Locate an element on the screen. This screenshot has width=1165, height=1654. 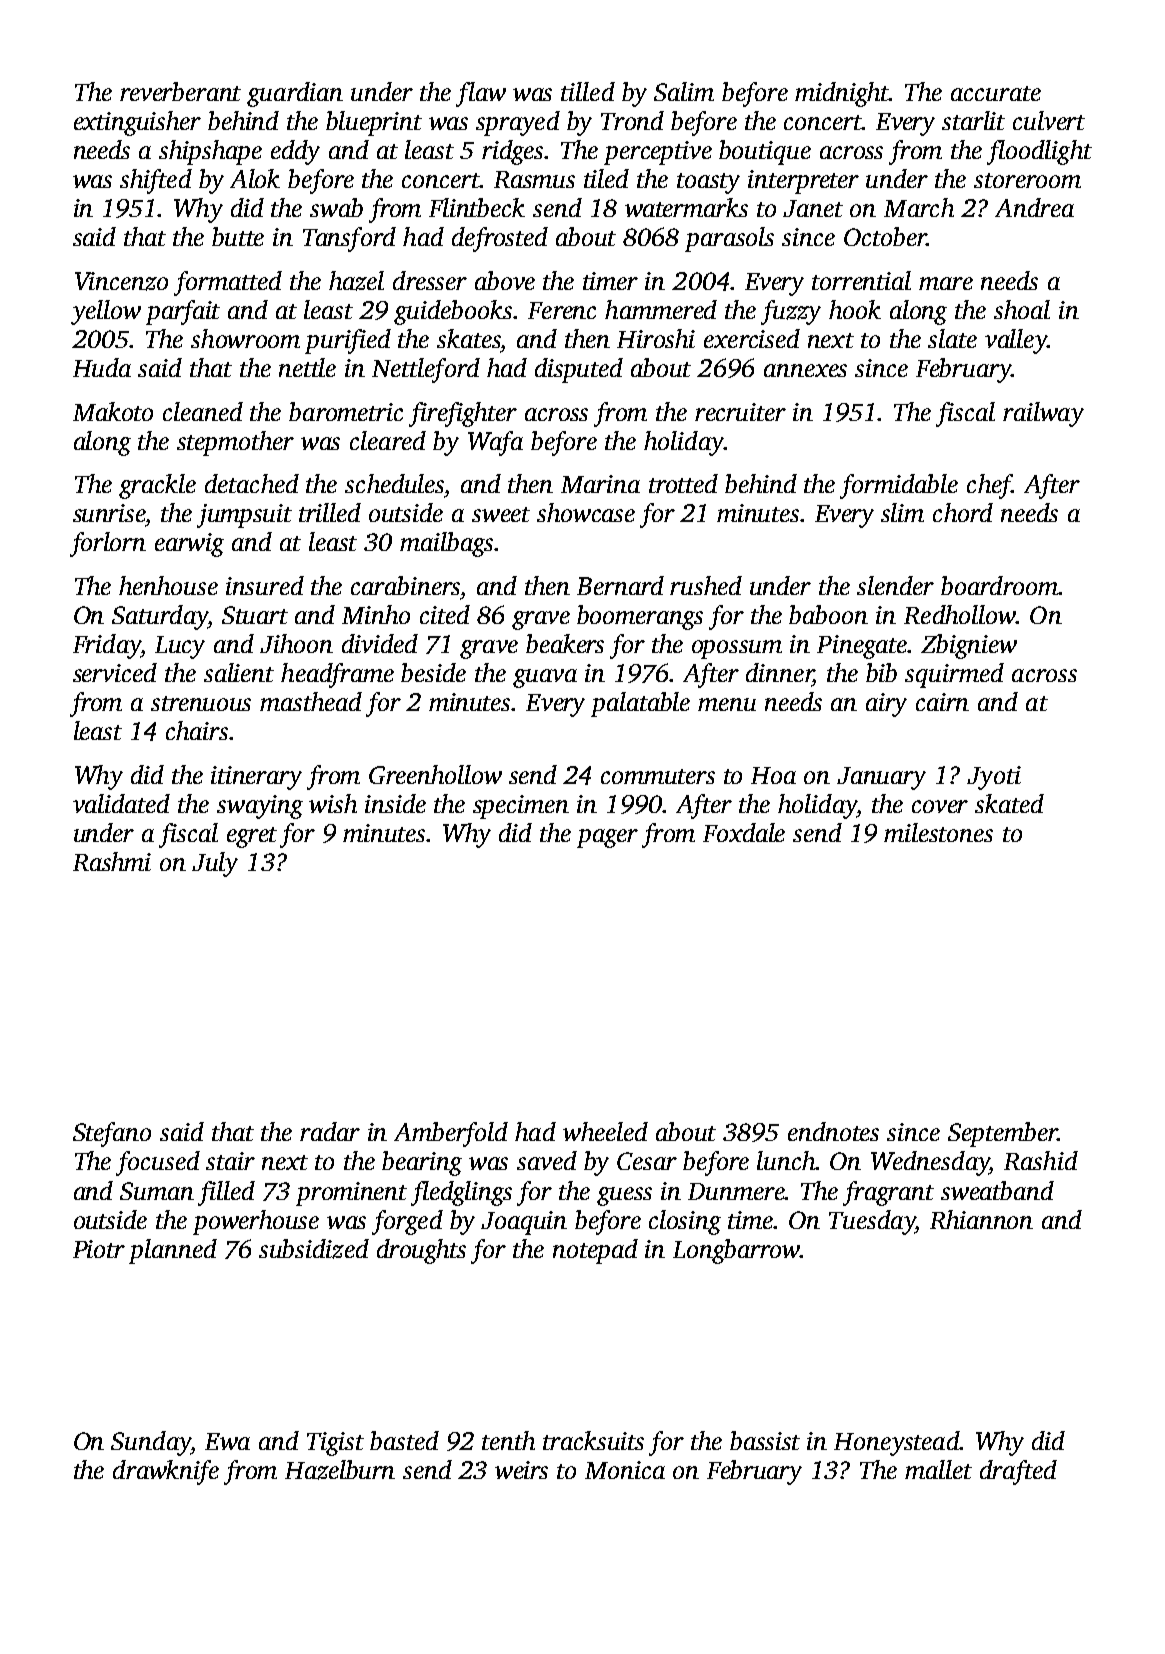
trotted is located at coordinates (683, 483).
